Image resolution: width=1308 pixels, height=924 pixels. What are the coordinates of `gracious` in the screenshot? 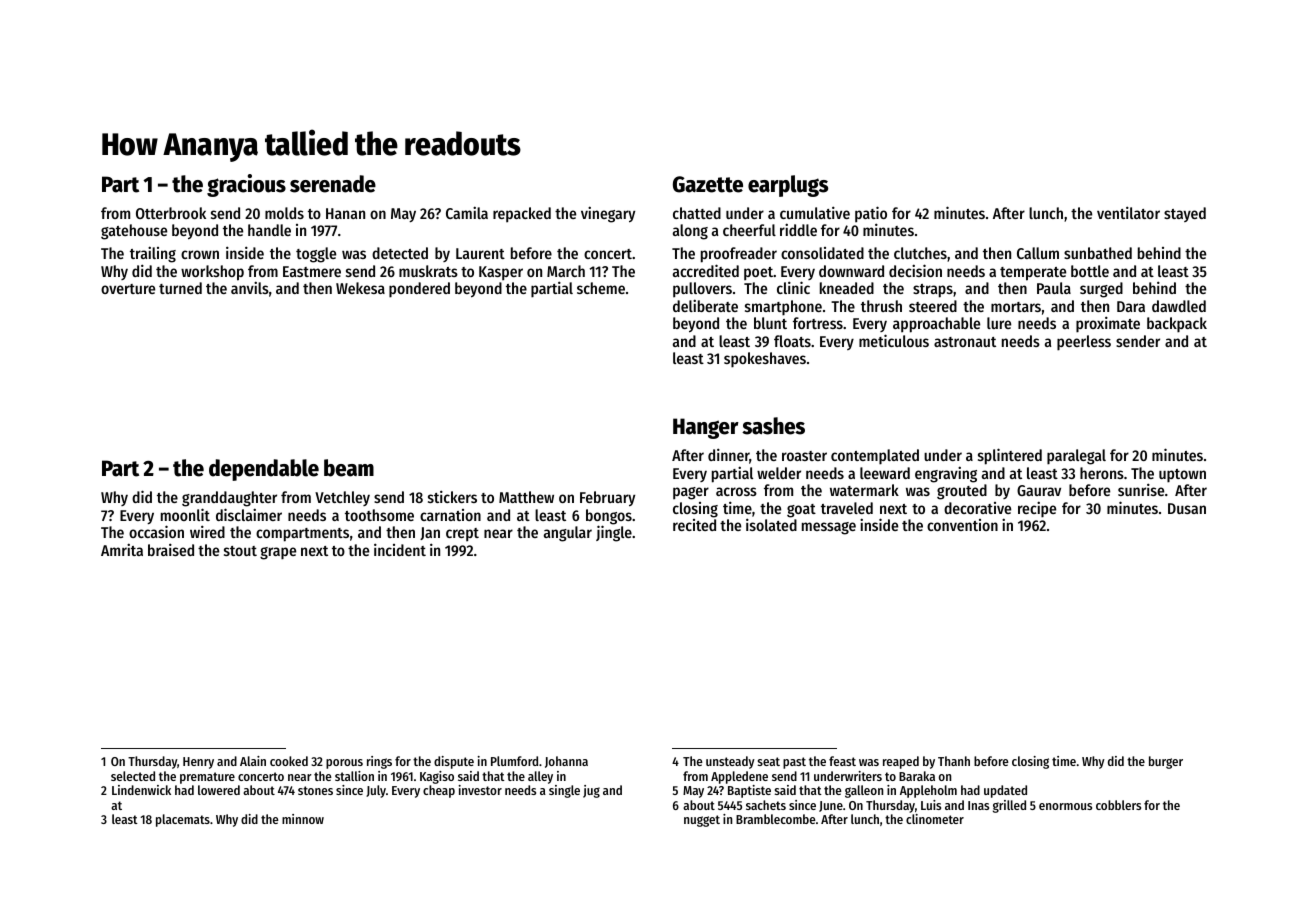 It's located at (246, 185).
